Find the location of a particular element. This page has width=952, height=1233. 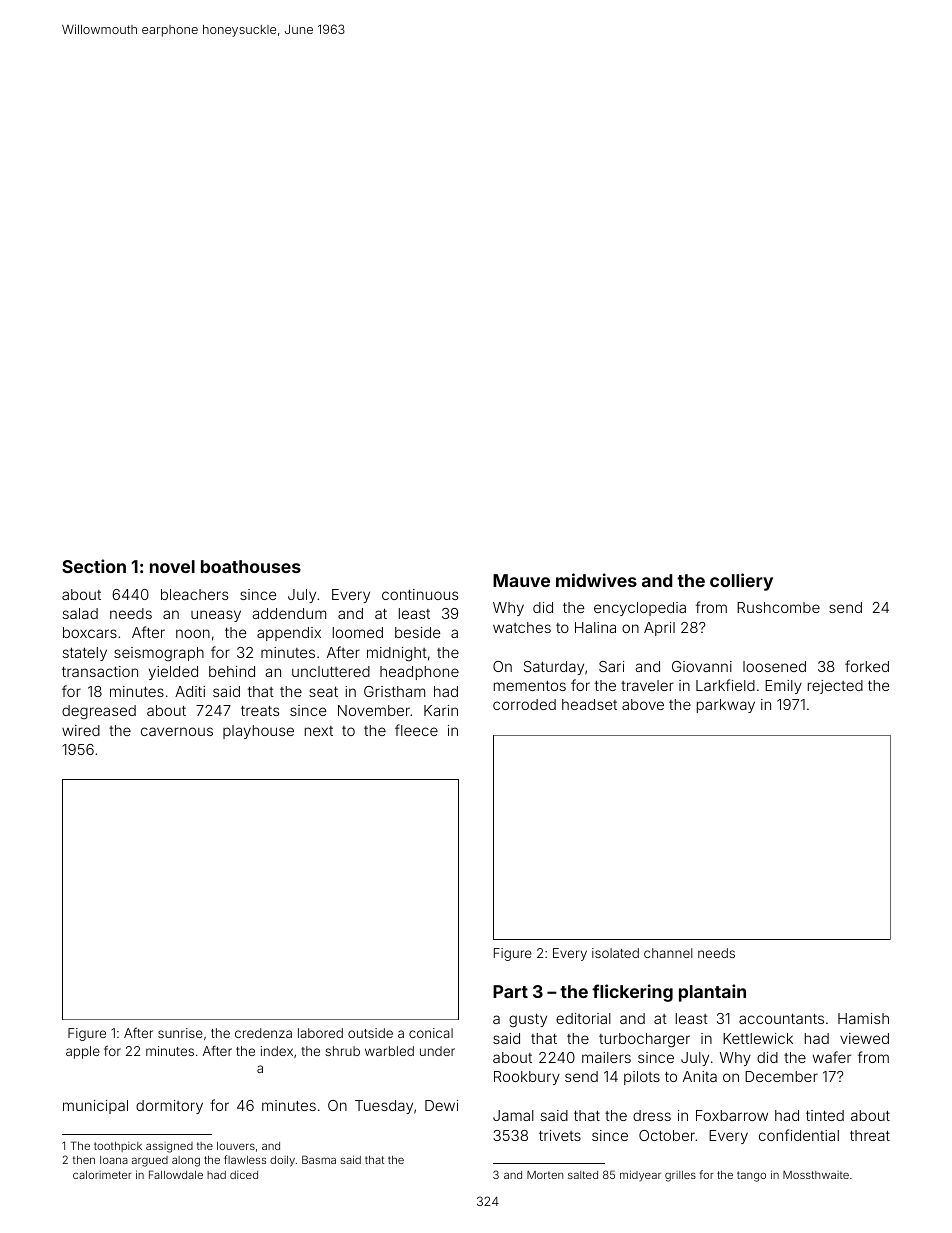

Section is located at coordinates (94, 566).
